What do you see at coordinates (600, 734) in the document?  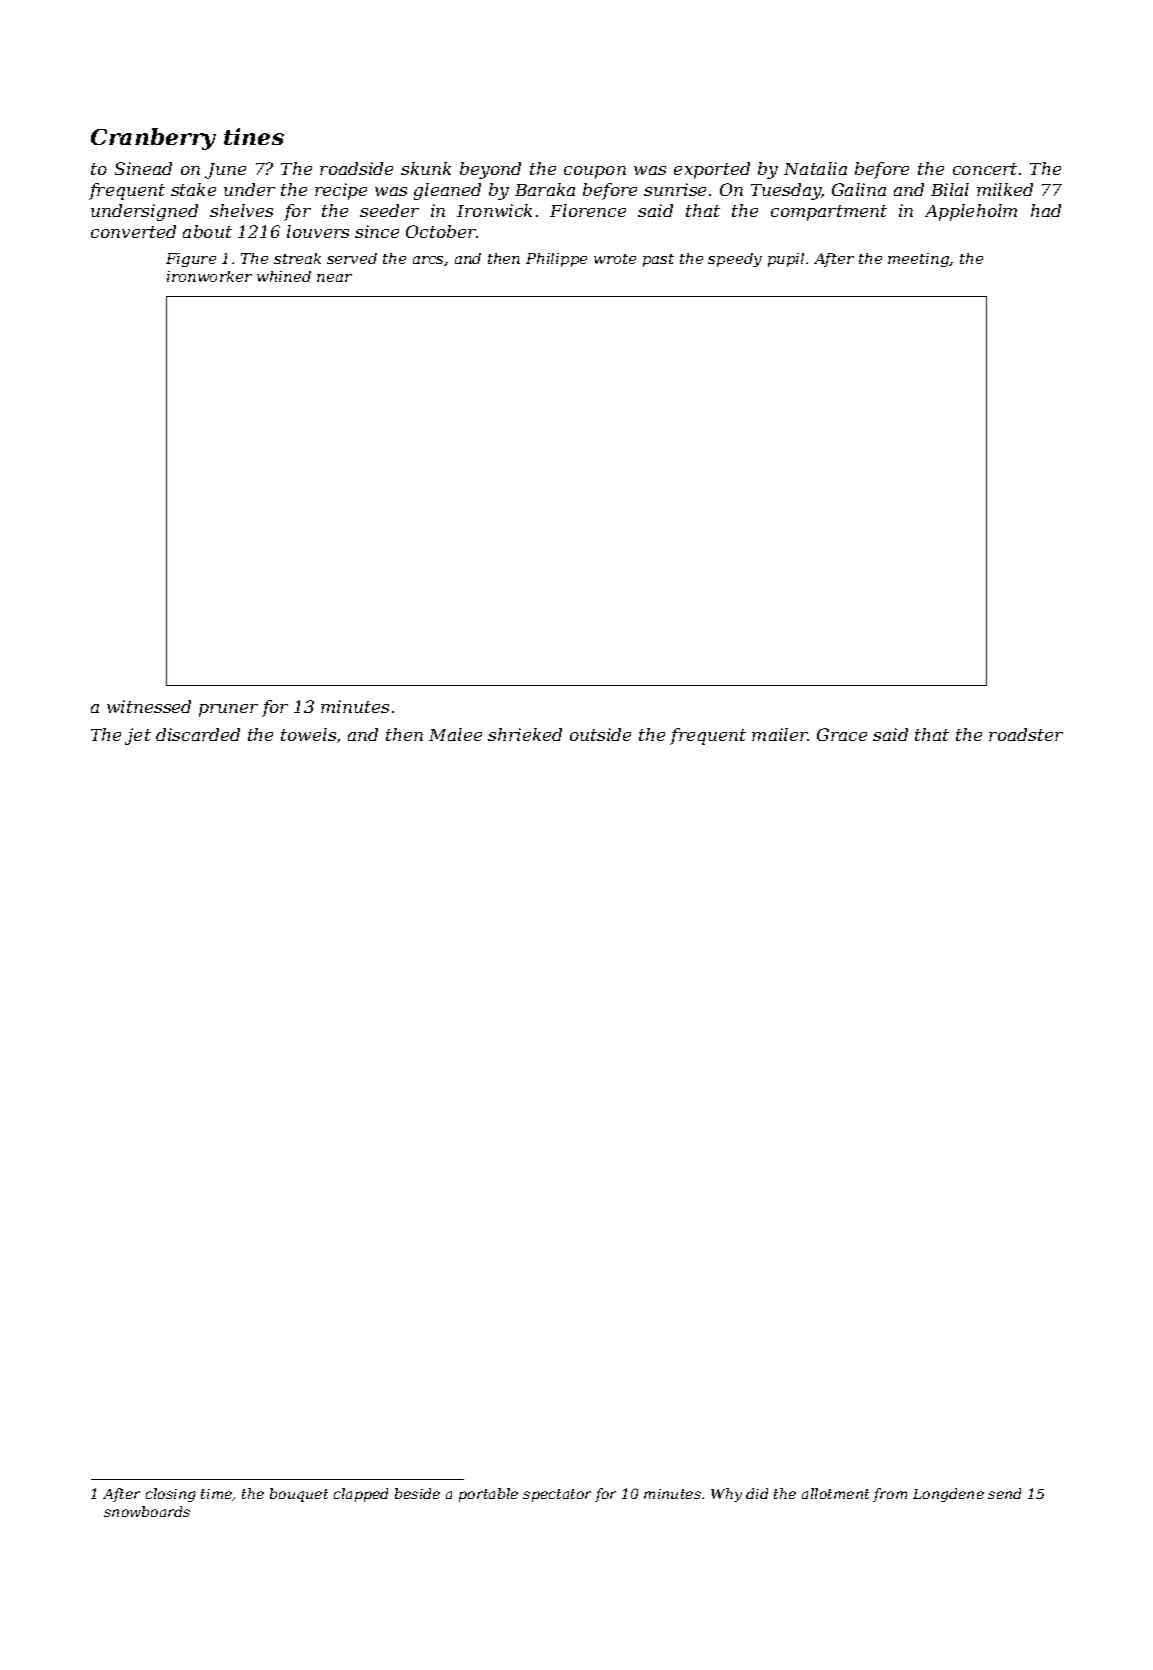 I see `outside` at bounding box center [600, 734].
